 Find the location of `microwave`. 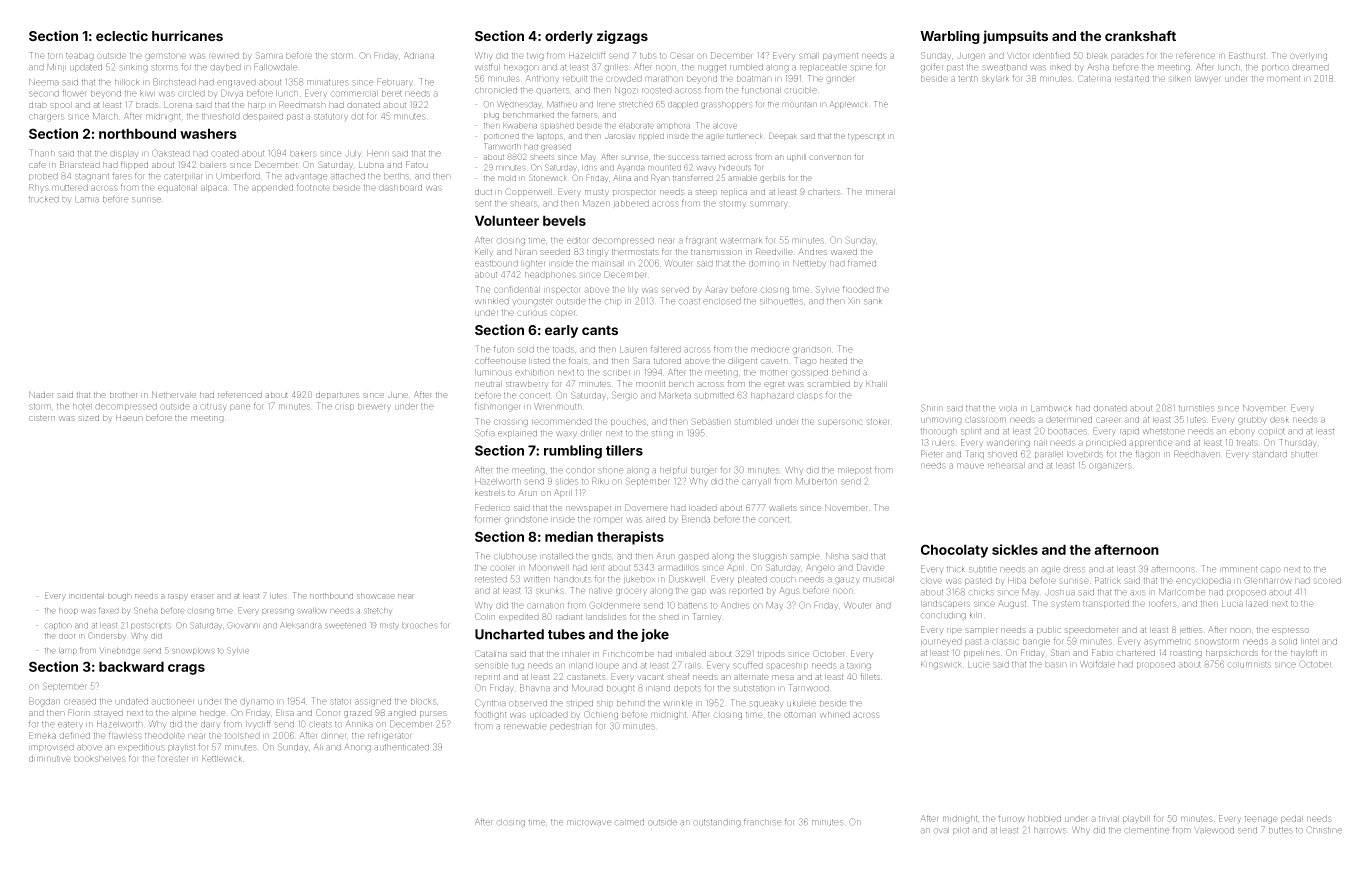

microwave is located at coordinates (589, 823).
